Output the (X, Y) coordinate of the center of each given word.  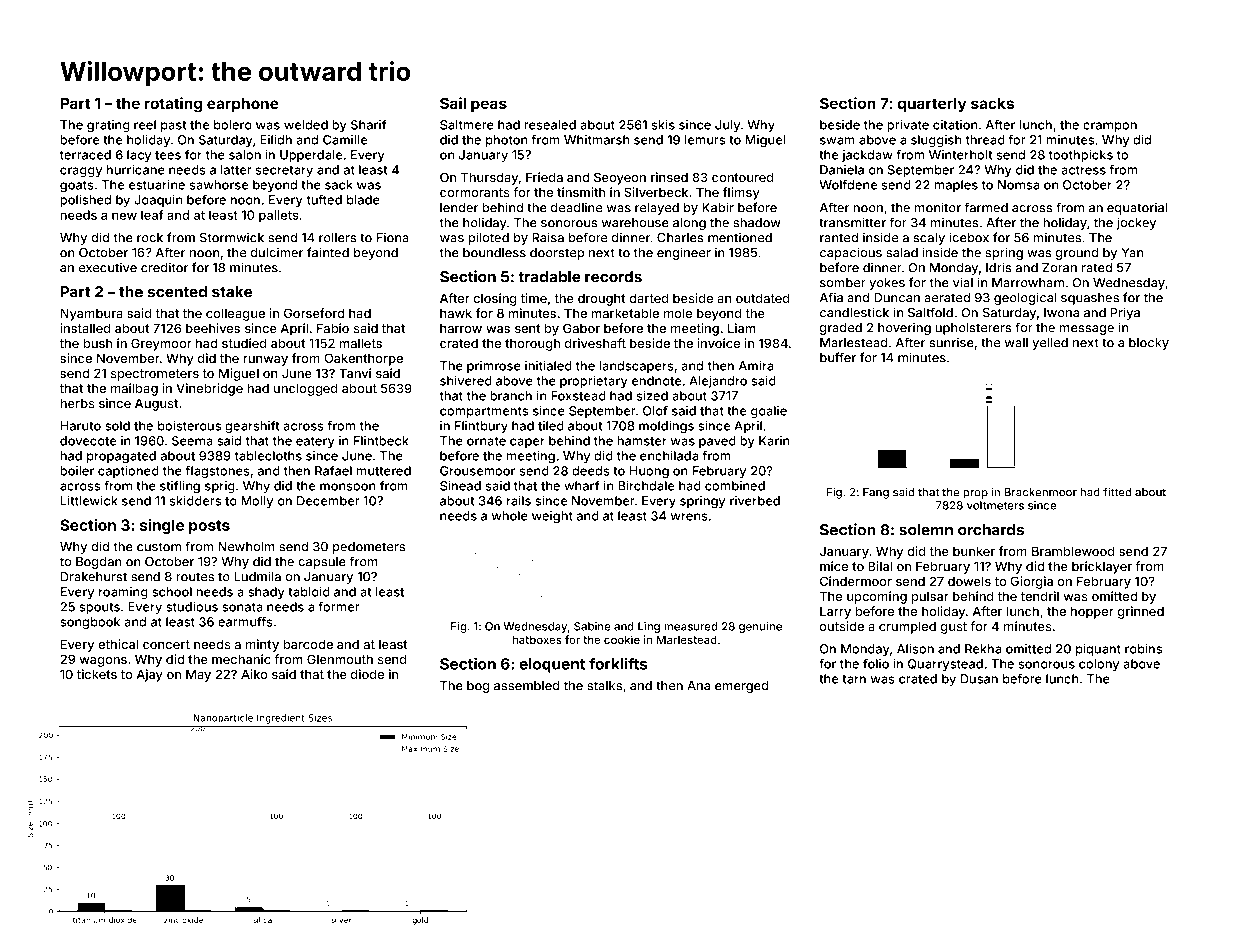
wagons (103, 662)
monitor (938, 207)
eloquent (552, 665)
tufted (324, 200)
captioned (128, 472)
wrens (689, 517)
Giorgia (1031, 582)
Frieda (544, 177)
